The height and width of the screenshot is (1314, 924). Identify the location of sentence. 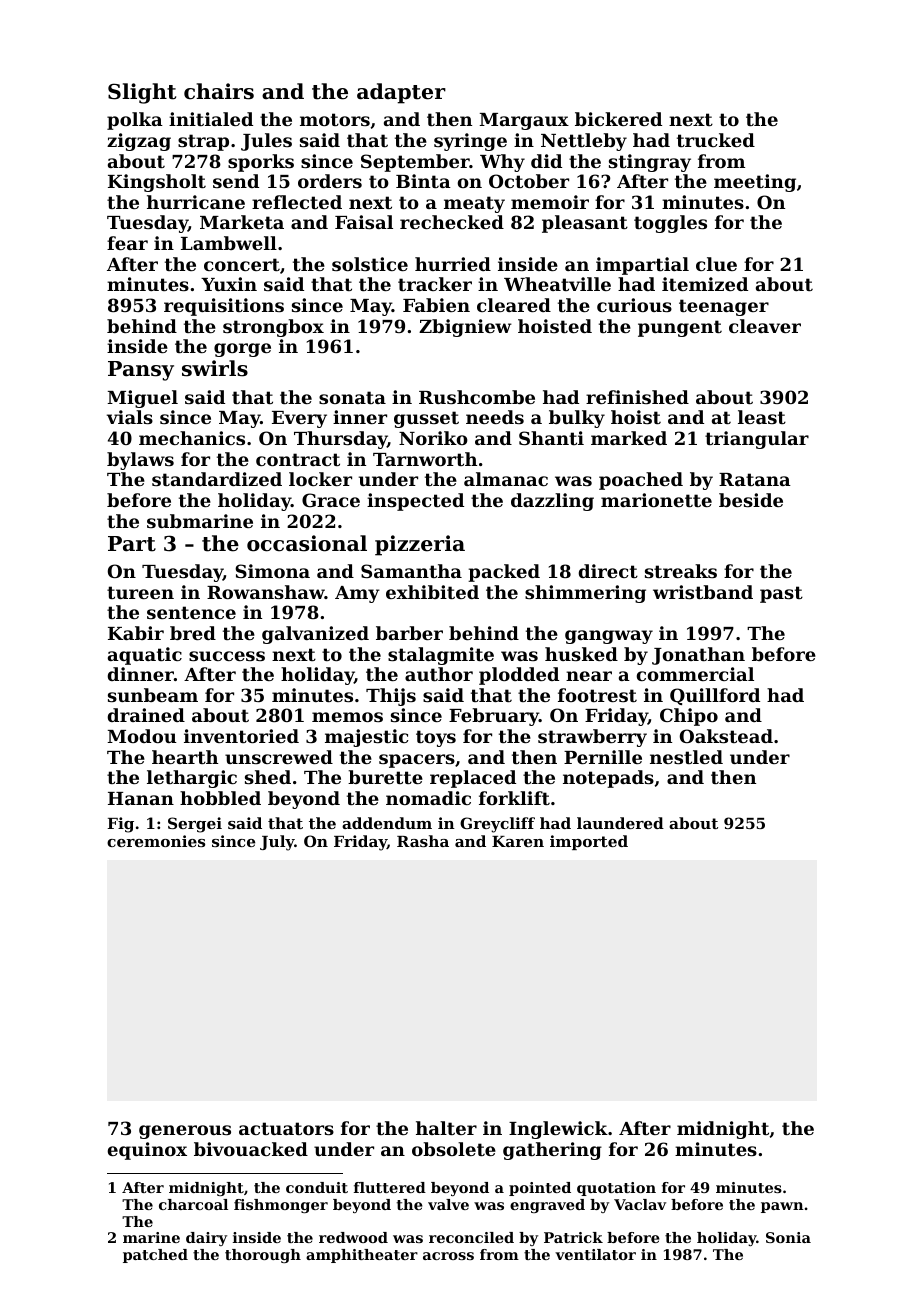
(191, 612).
